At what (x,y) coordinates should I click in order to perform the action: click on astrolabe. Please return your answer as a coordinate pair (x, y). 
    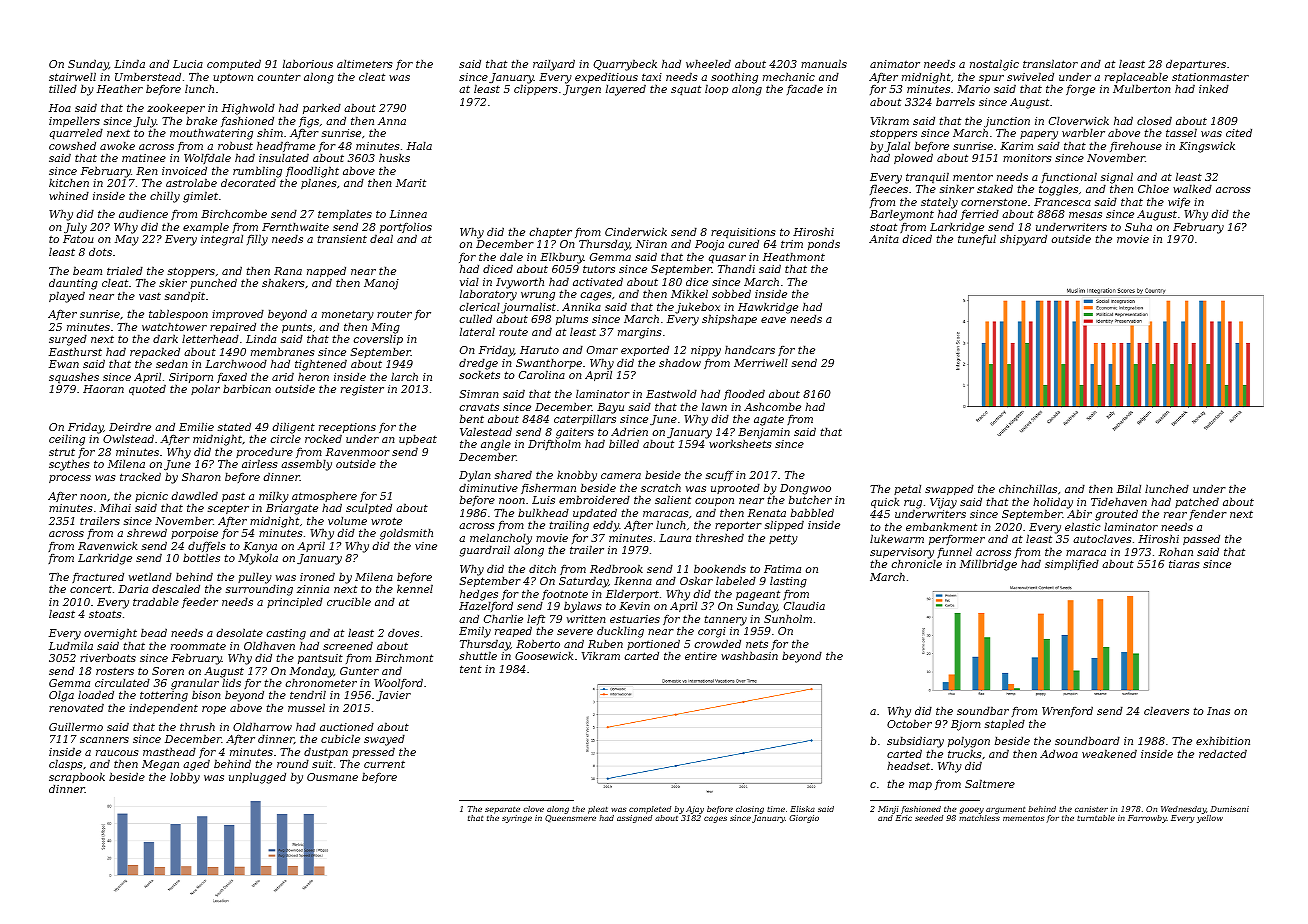
    Looking at the image, I should click on (191, 182).
